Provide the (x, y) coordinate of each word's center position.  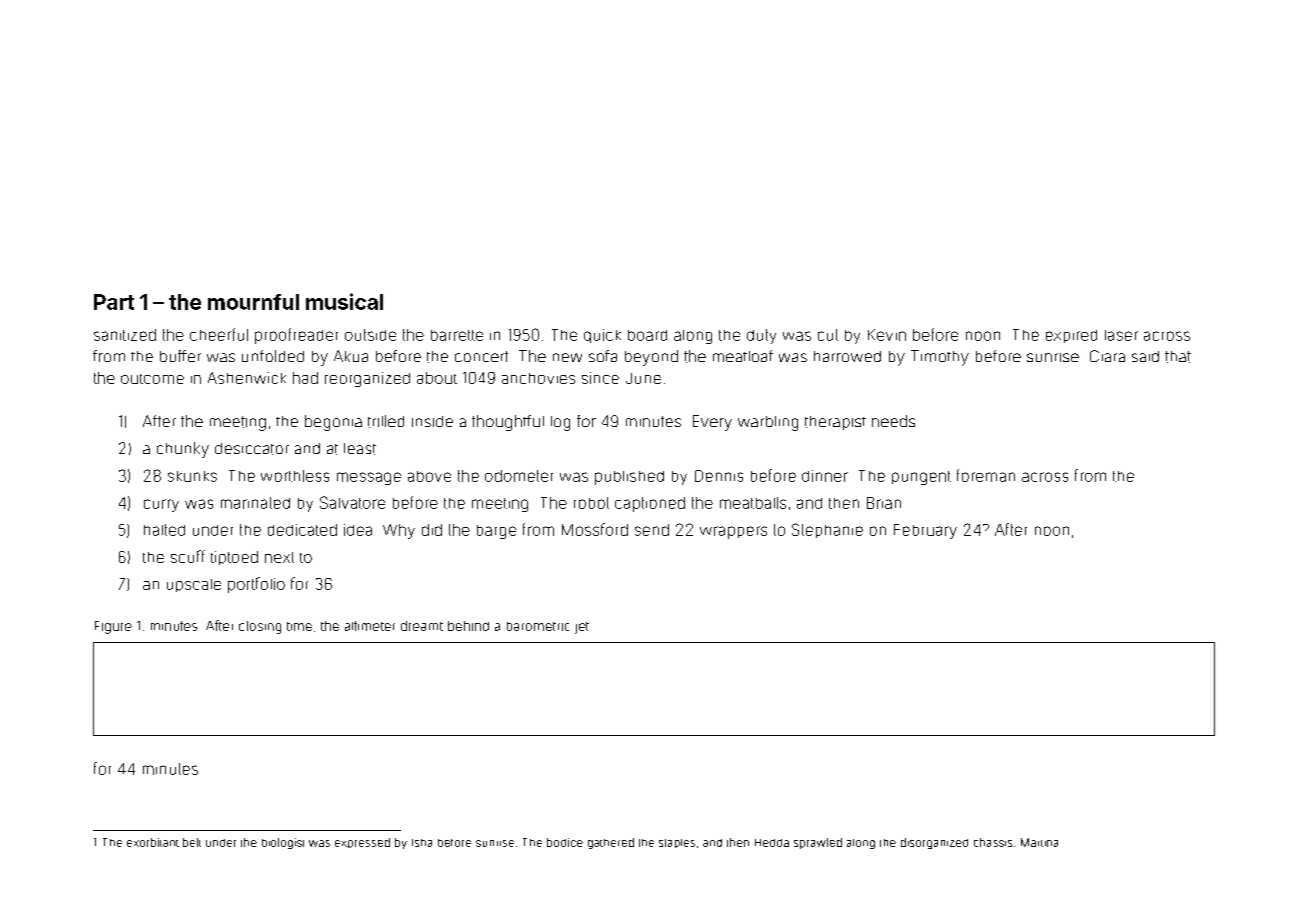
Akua (351, 356)
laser (1121, 335)
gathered (611, 843)
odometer (519, 476)
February (925, 531)
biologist (283, 843)
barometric (538, 626)
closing (260, 627)
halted (164, 530)
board (647, 335)
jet (582, 628)
